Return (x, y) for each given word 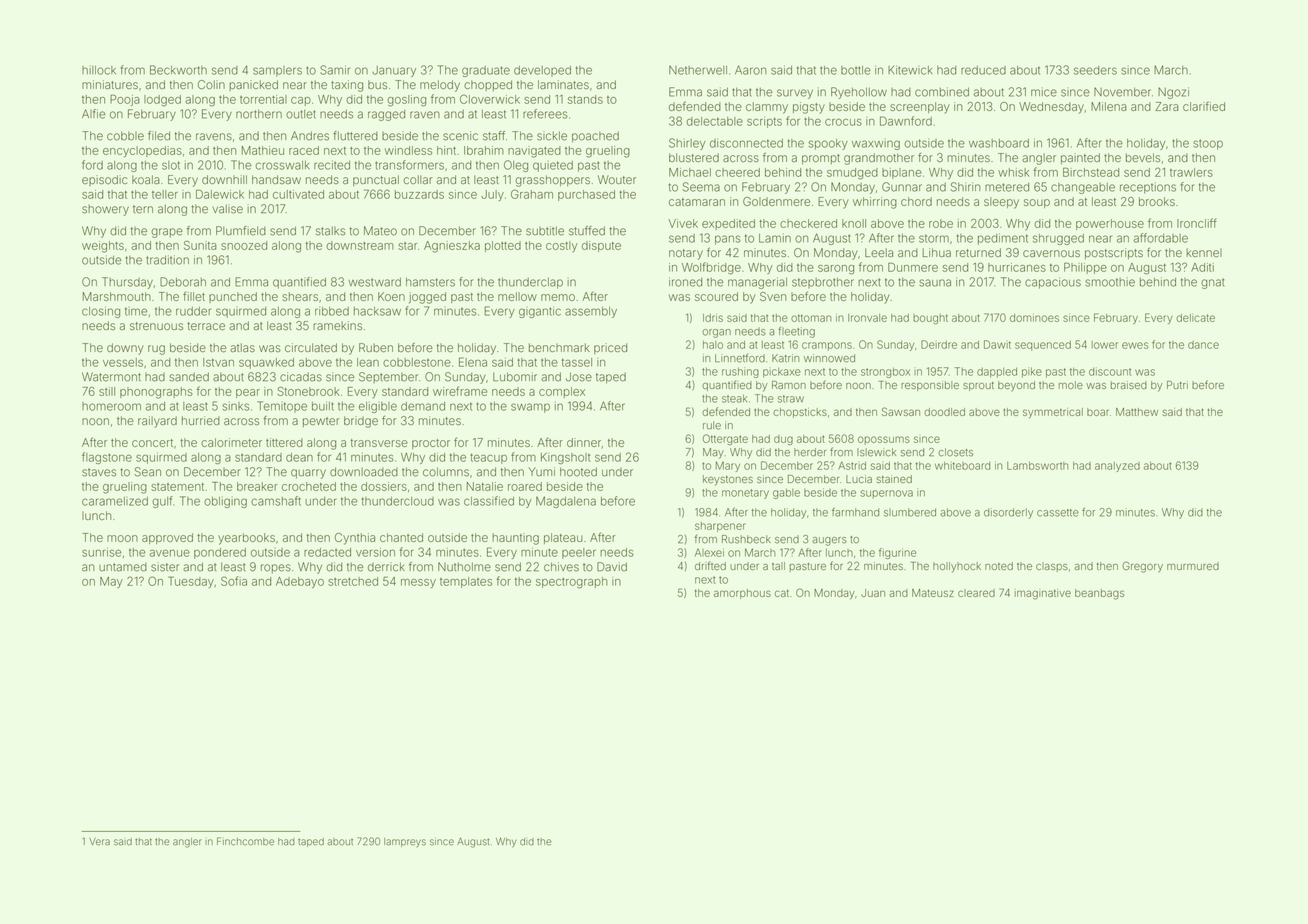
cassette (1058, 513)
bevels (1143, 157)
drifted (710, 565)
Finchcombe (245, 841)
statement (177, 487)
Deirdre (939, 344)
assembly (591, 312)
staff (494, 136)
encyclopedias (142, 152)
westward (375, 282)
